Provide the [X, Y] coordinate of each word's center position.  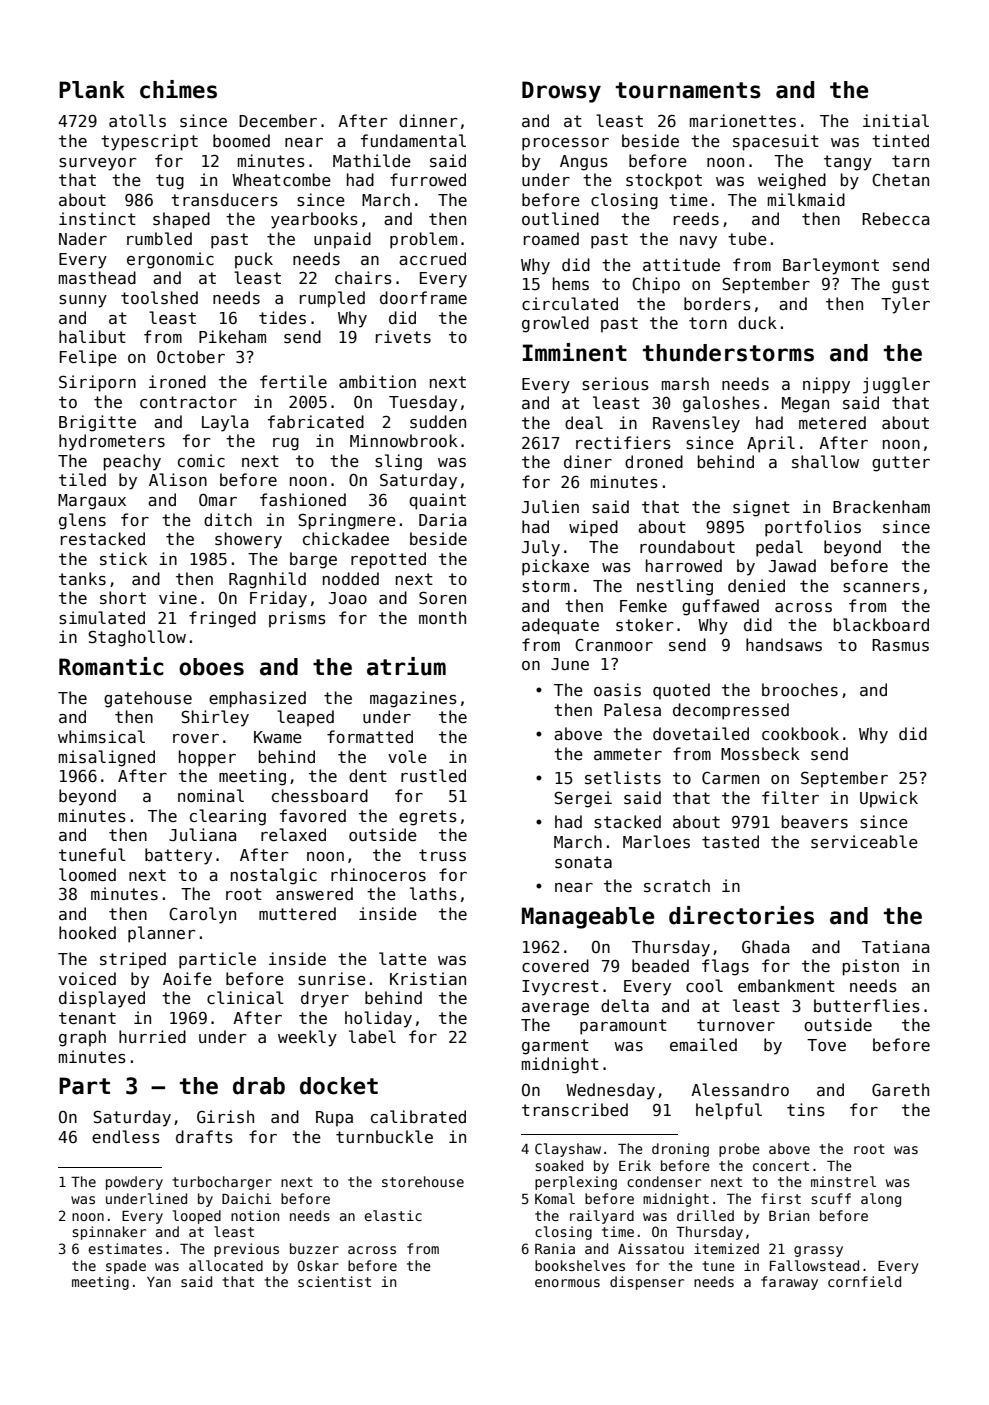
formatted [370, 736]
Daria [442, 519]
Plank [92, 90]
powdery [134, 1183]
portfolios [813, 528]
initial [896, 120]
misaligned [107, 758]
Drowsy [561, 92]
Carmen [730, 778]
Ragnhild [267, 580]
